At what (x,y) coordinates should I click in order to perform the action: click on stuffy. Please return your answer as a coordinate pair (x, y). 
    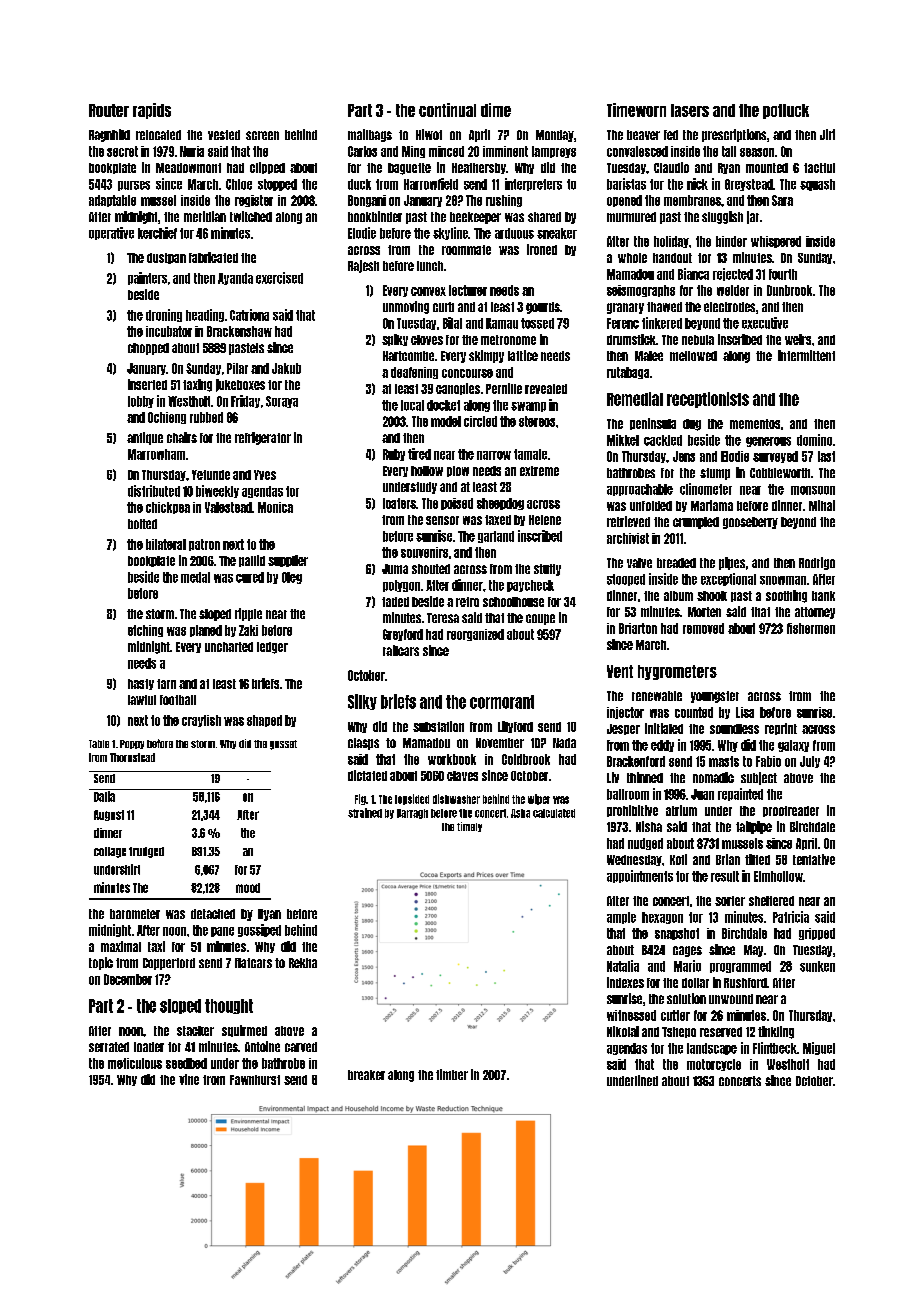
    Looking at the image, I should click on (547, 570).
